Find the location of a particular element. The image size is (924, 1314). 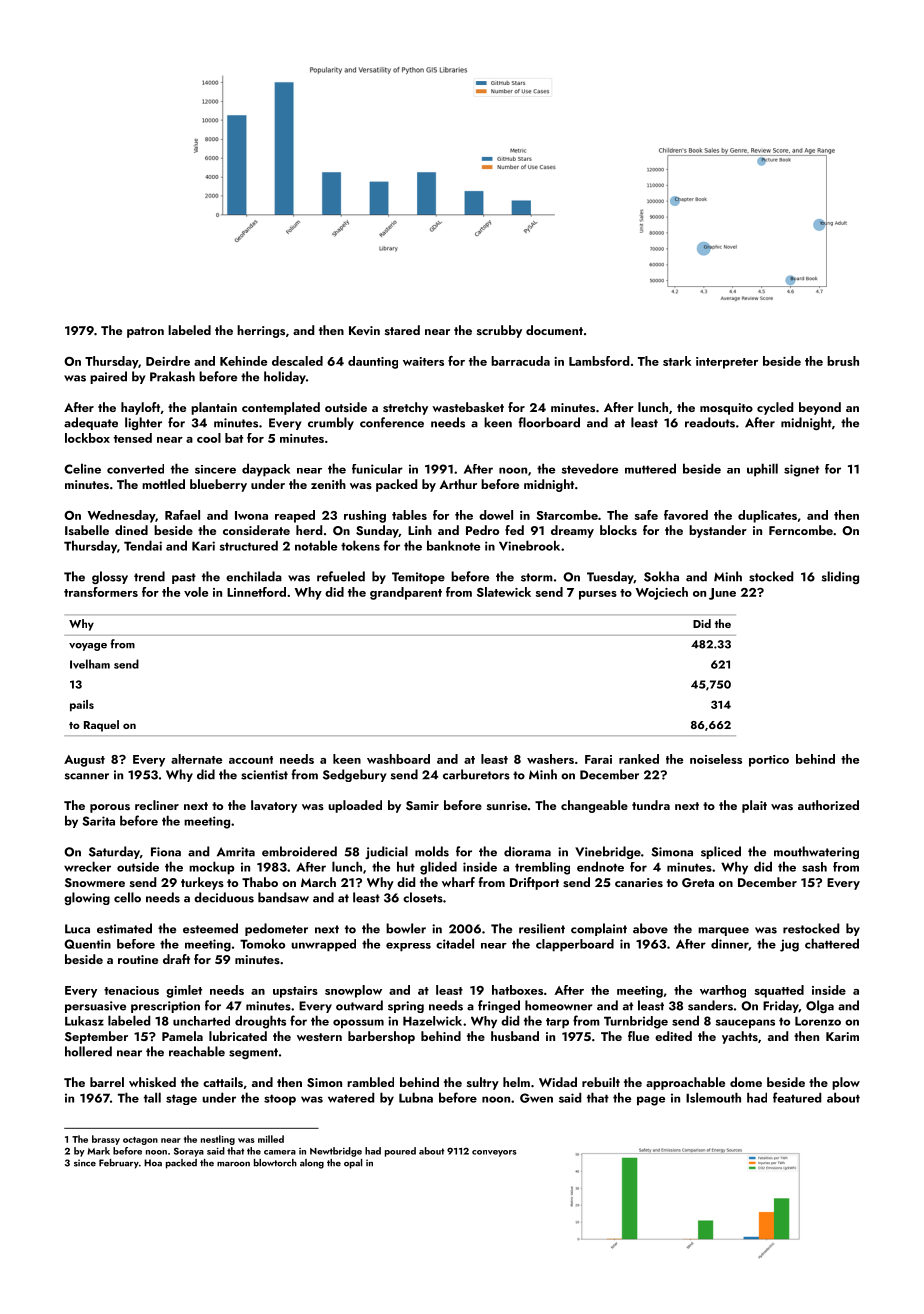

Vinebrook is located at coordinates (529, 545).
